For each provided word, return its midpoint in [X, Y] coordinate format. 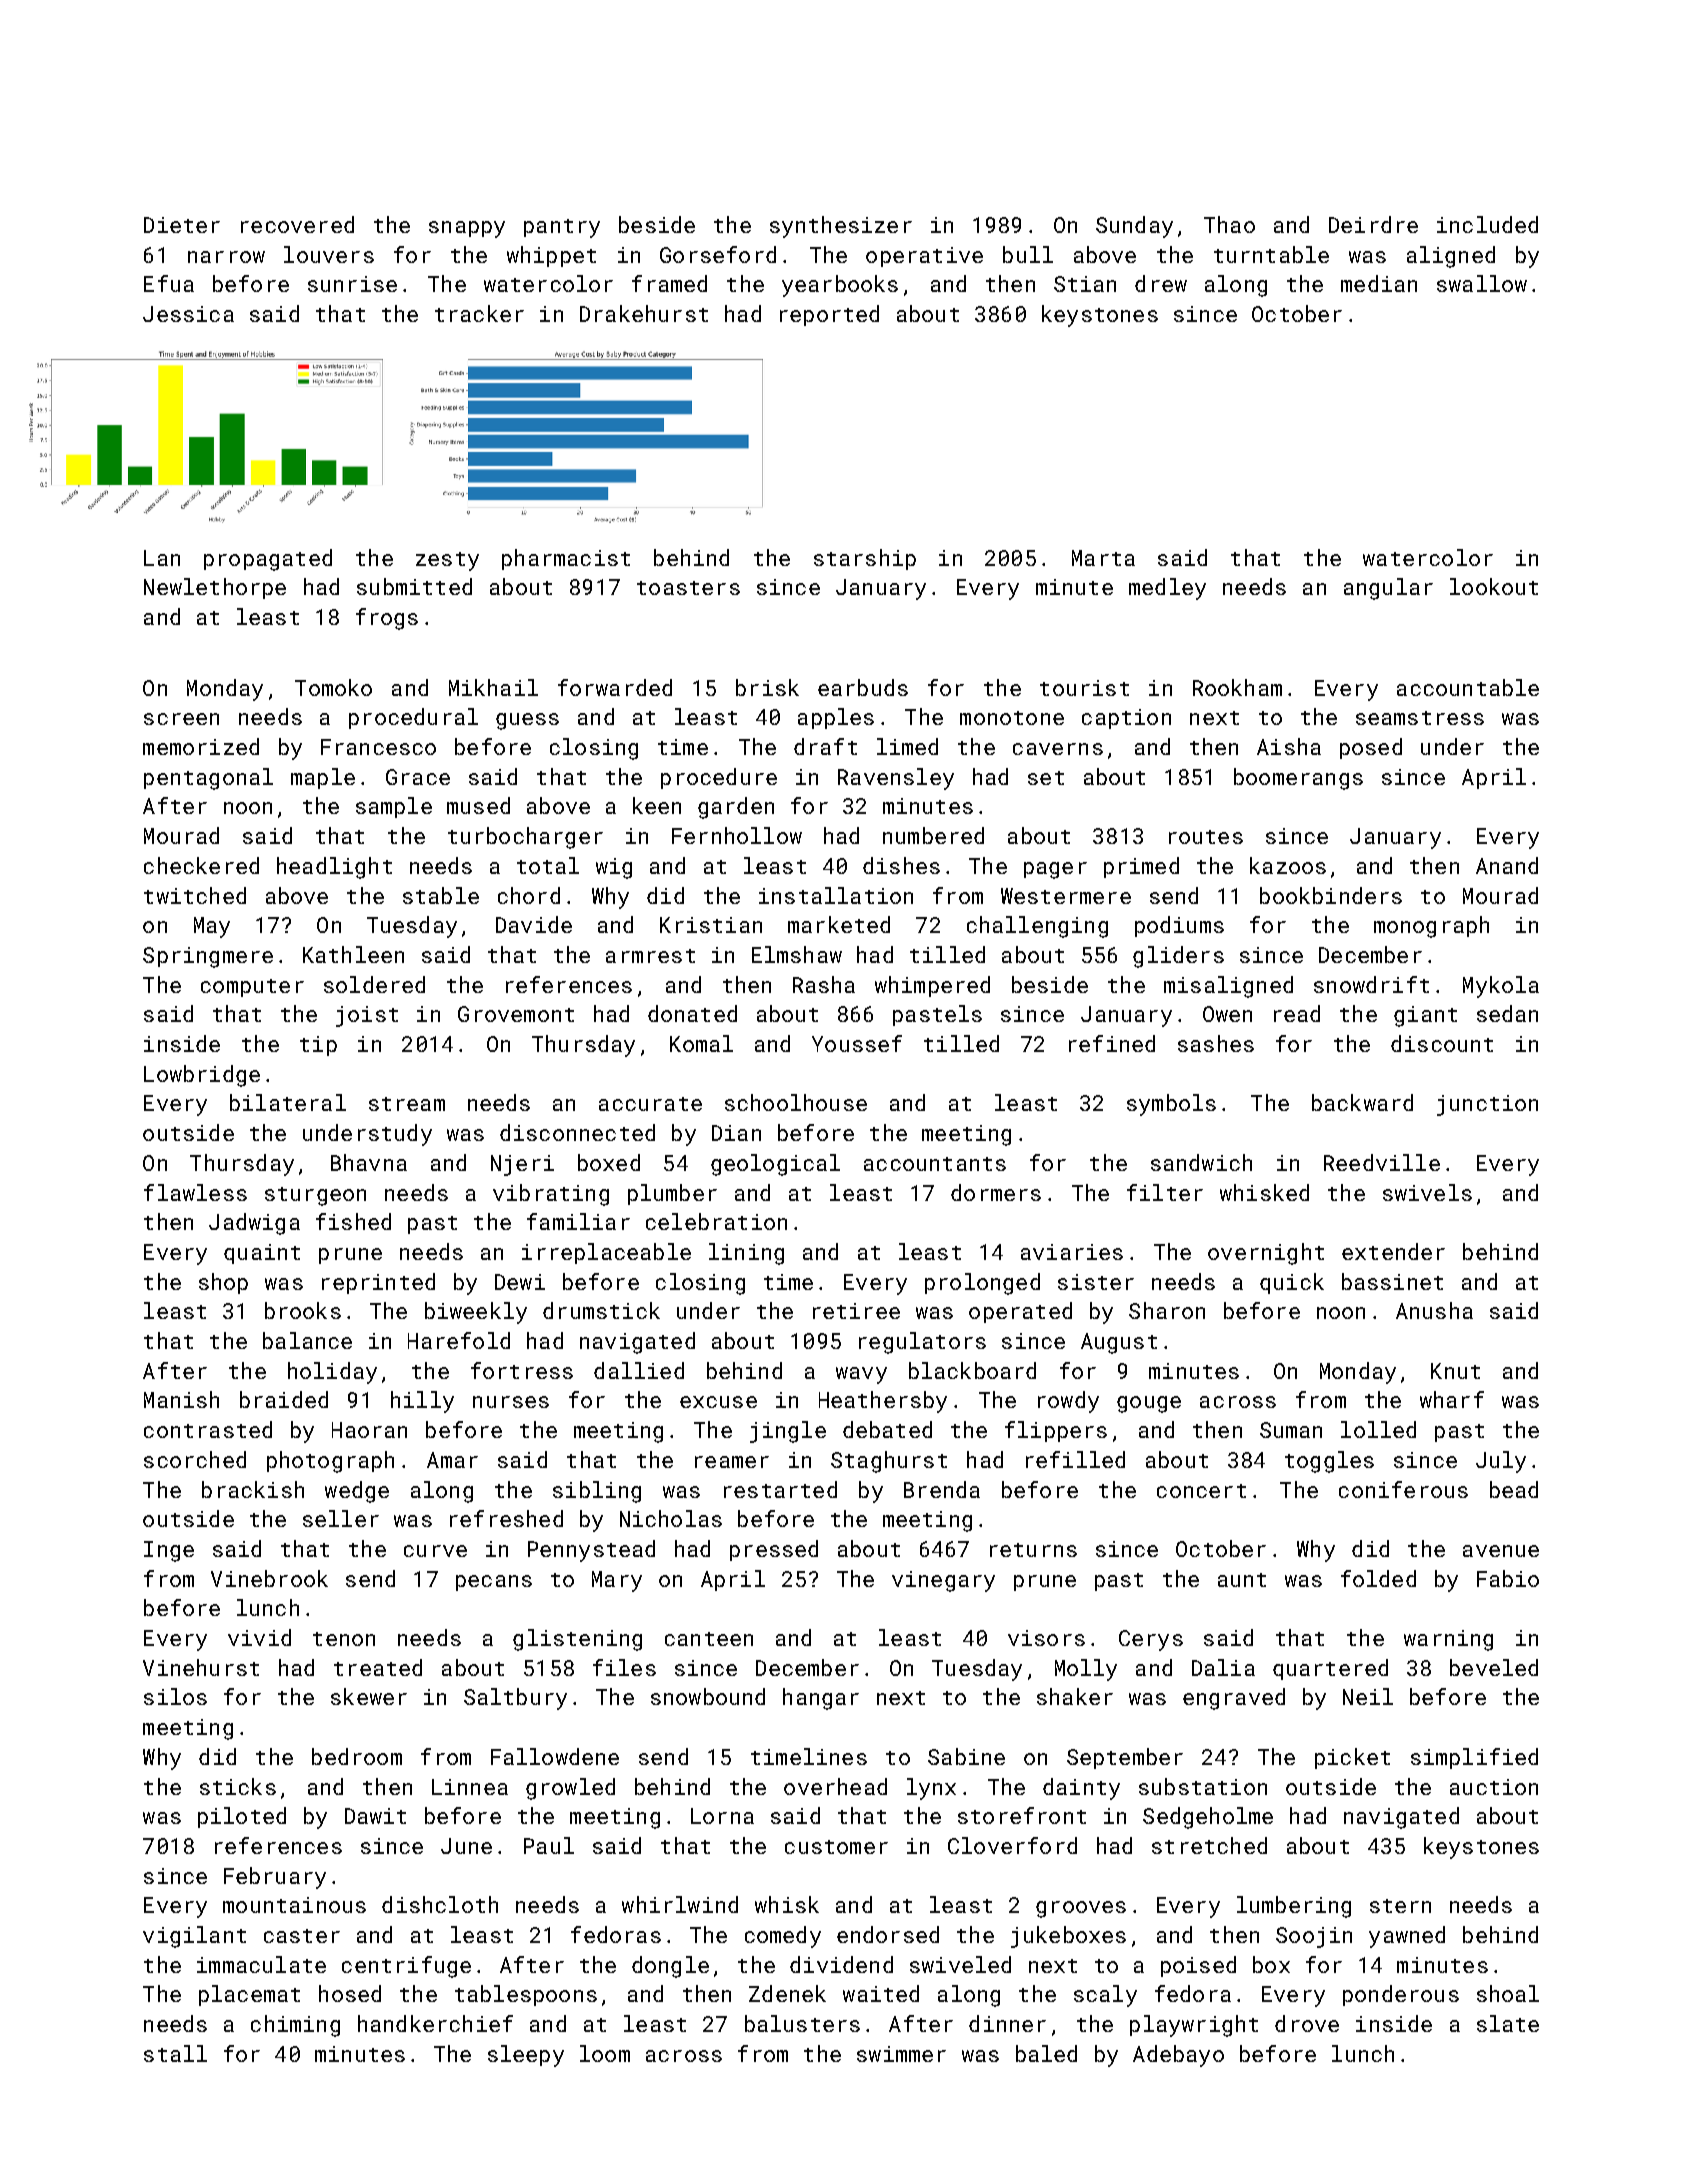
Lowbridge [202, 1076]
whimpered [932, 986]
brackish [253, 1489]
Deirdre [1373, 224]
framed [669, 283]
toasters [688, 588]
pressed [774, 1550]
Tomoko [333, 687]
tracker [479, 313]
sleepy [526, 2056]
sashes [1216, 1043]
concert [1201, 1491]
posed [1371, 748]
